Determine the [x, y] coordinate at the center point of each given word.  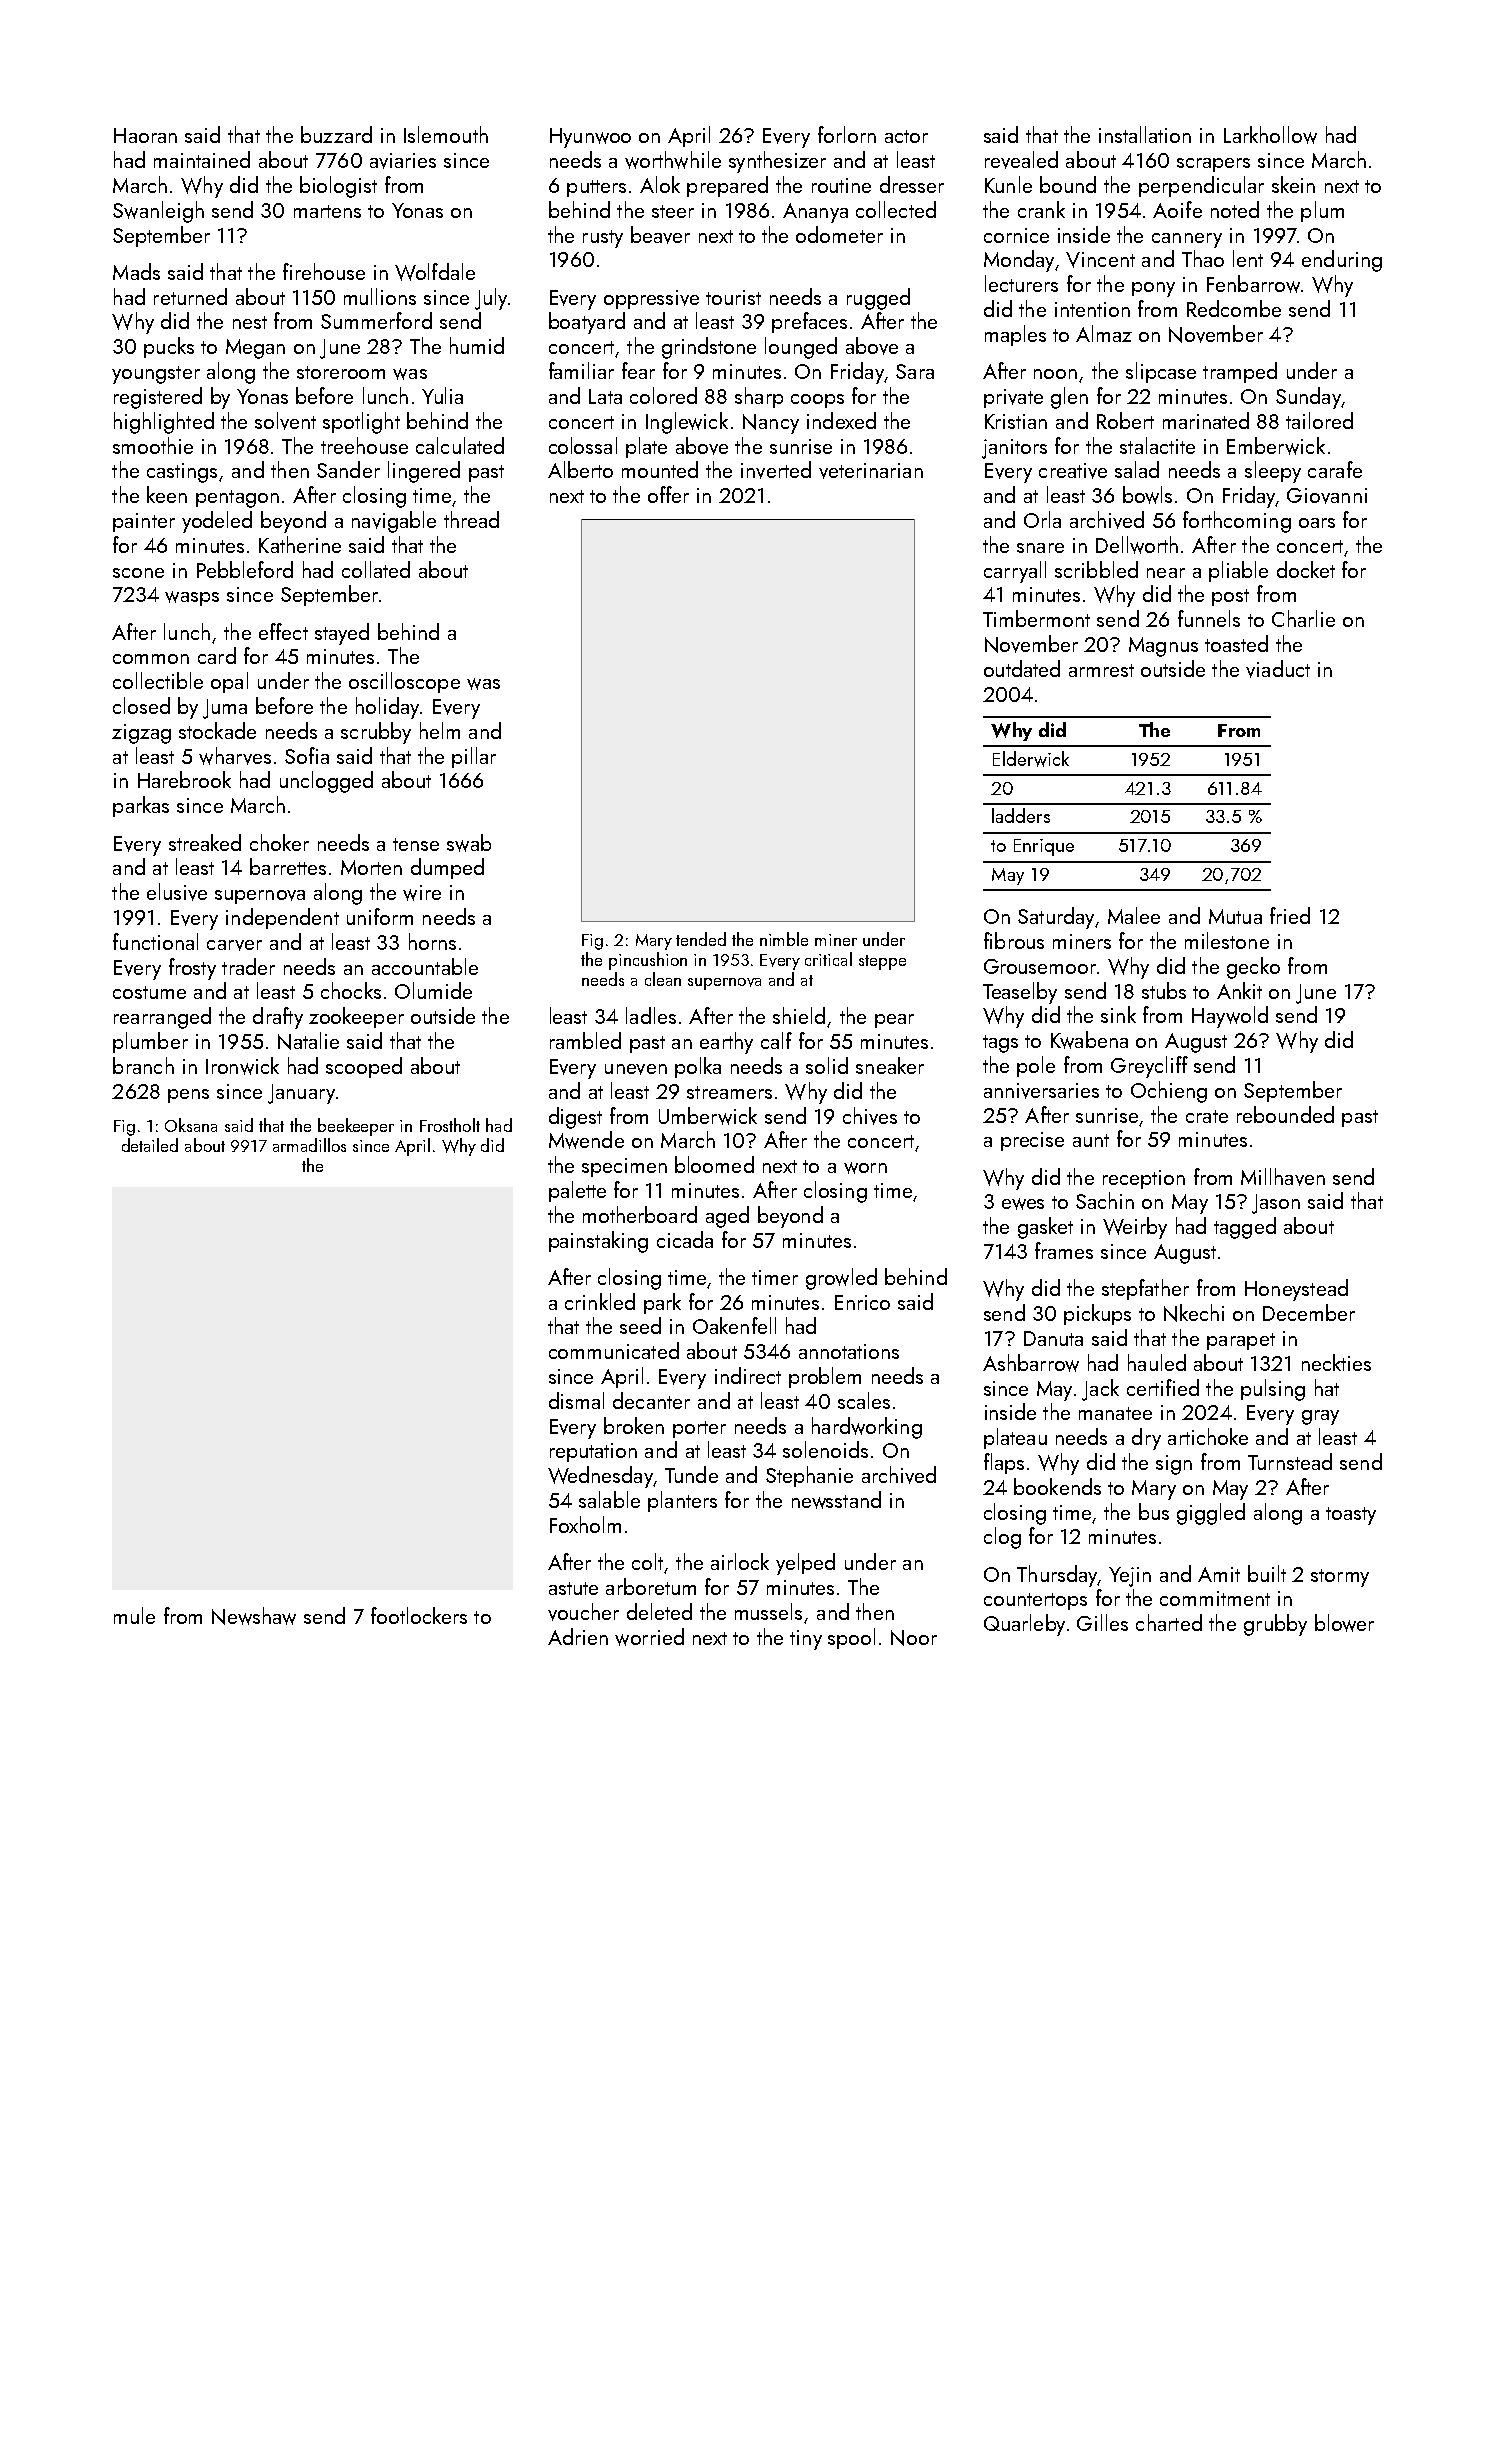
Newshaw [254, 1616]
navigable [394, 522]
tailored [1319, 420]
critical [828, 959]
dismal [576, 1400]
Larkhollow [1270, 135]
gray [1320, 1417]
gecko [1253, 968]
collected [896, 209]
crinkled [600, 1301]
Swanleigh [158, 212]
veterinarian [871, 471]
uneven [636, 1069]
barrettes [288, 866]
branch [143, 1065]
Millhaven [1283, 1177]
